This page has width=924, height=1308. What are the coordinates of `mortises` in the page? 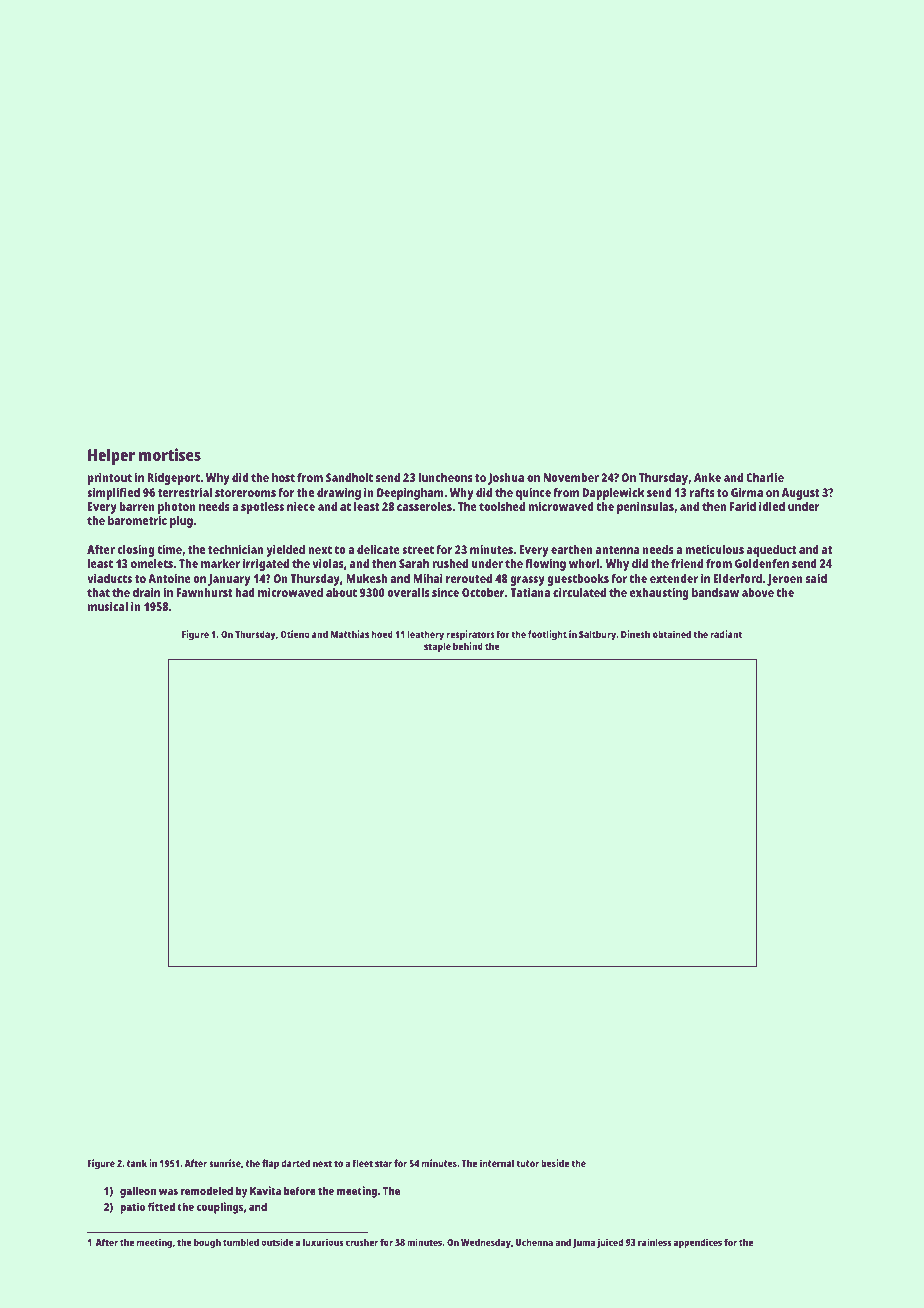 It's located at (170, 454).
